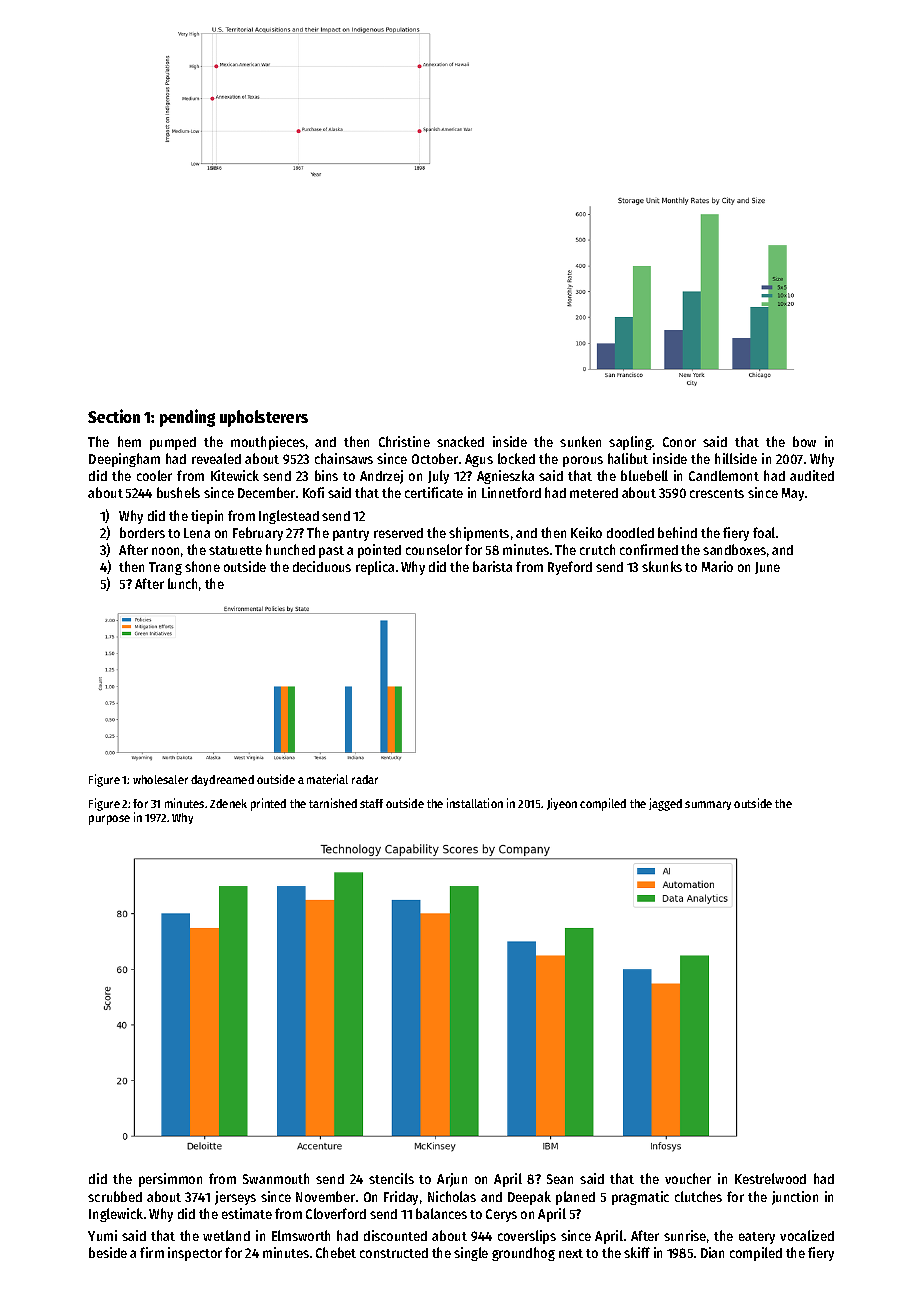  What do you see at coordinates (116, 1215) in the image?
I see `Inglewick` at bounding box center [116, 1215].
